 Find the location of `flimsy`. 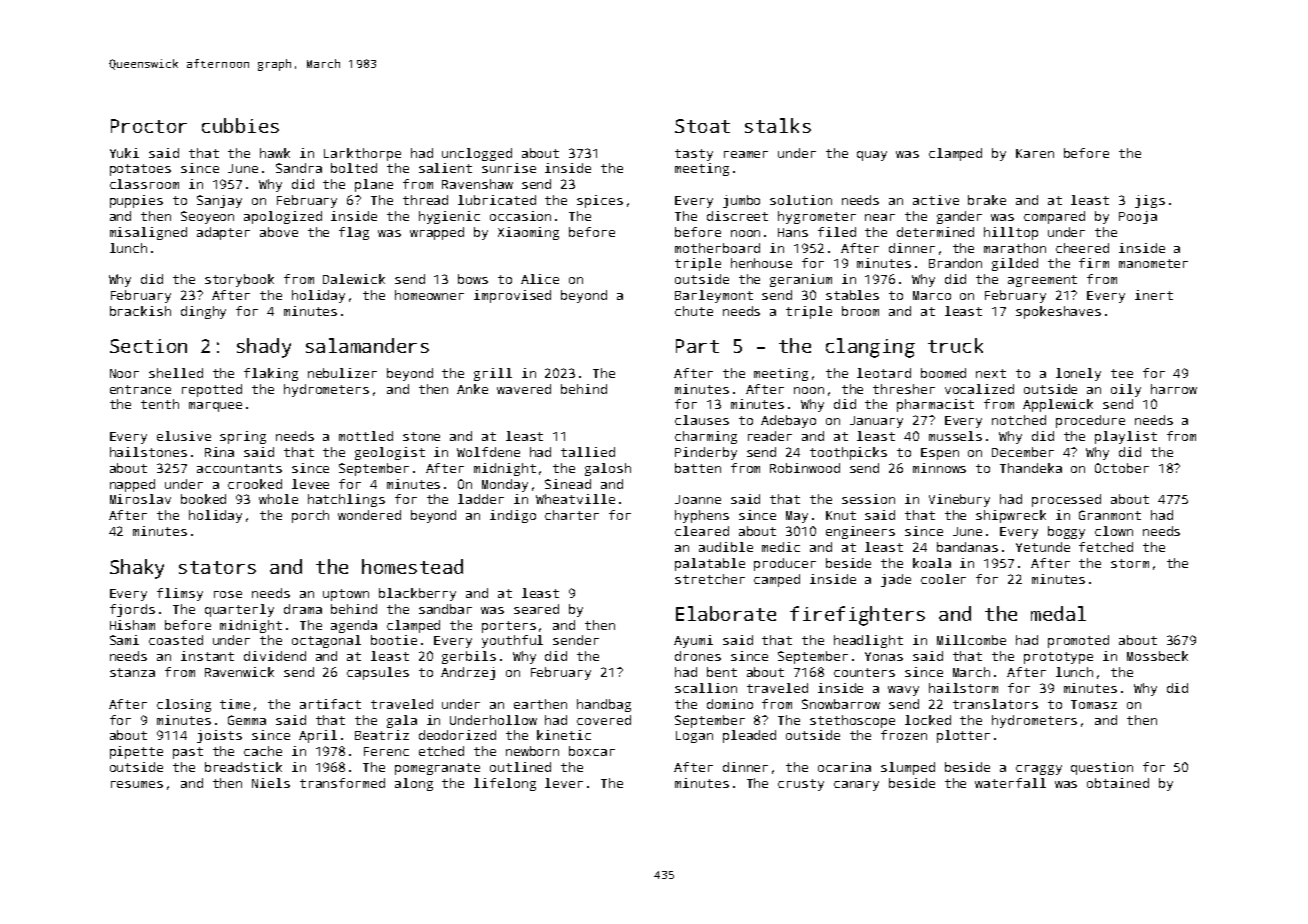

flimsy is located at coordinates (180, 594).
